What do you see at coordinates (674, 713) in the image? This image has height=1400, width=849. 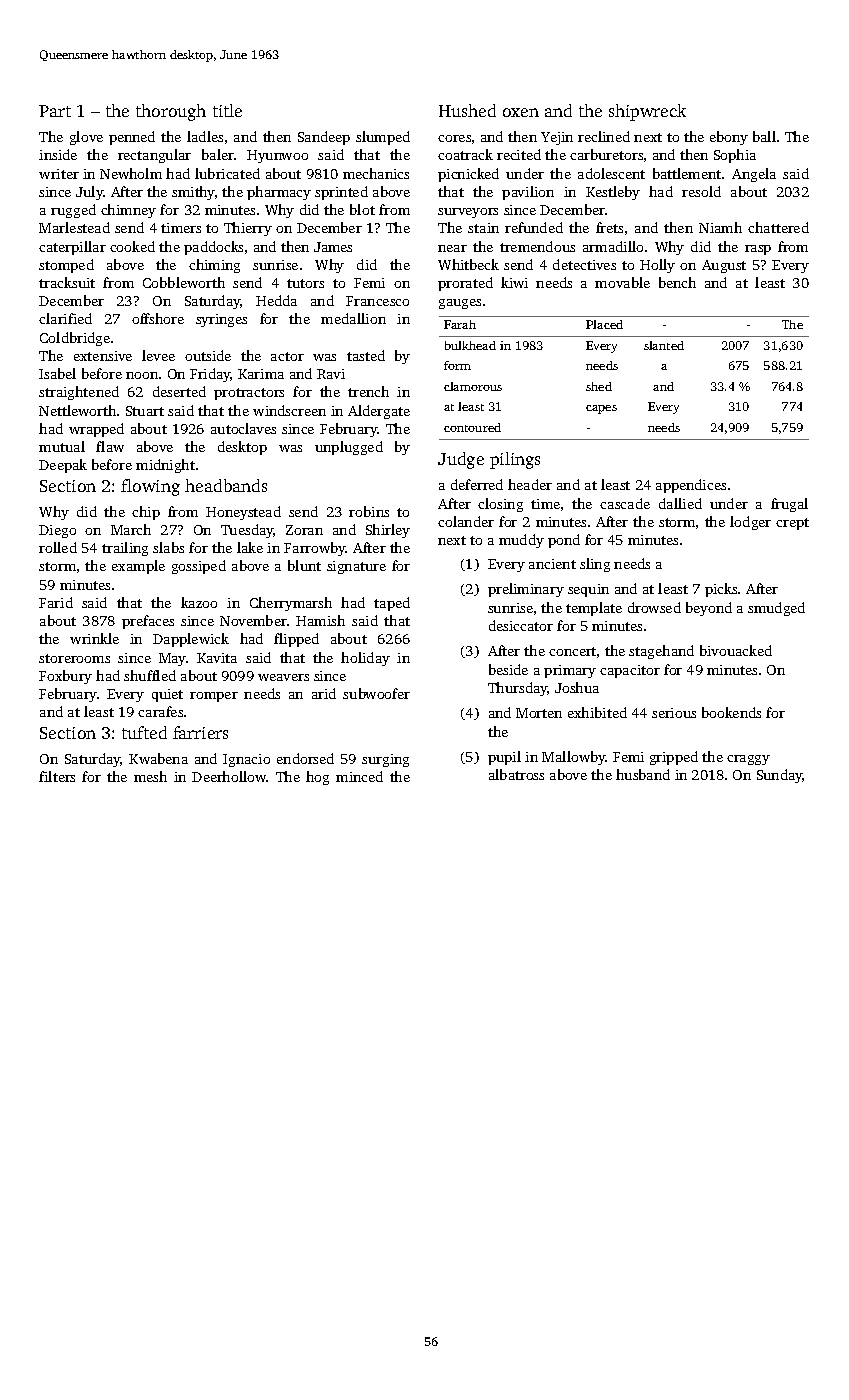 I see `serious` at bounding box center [674, 713].
